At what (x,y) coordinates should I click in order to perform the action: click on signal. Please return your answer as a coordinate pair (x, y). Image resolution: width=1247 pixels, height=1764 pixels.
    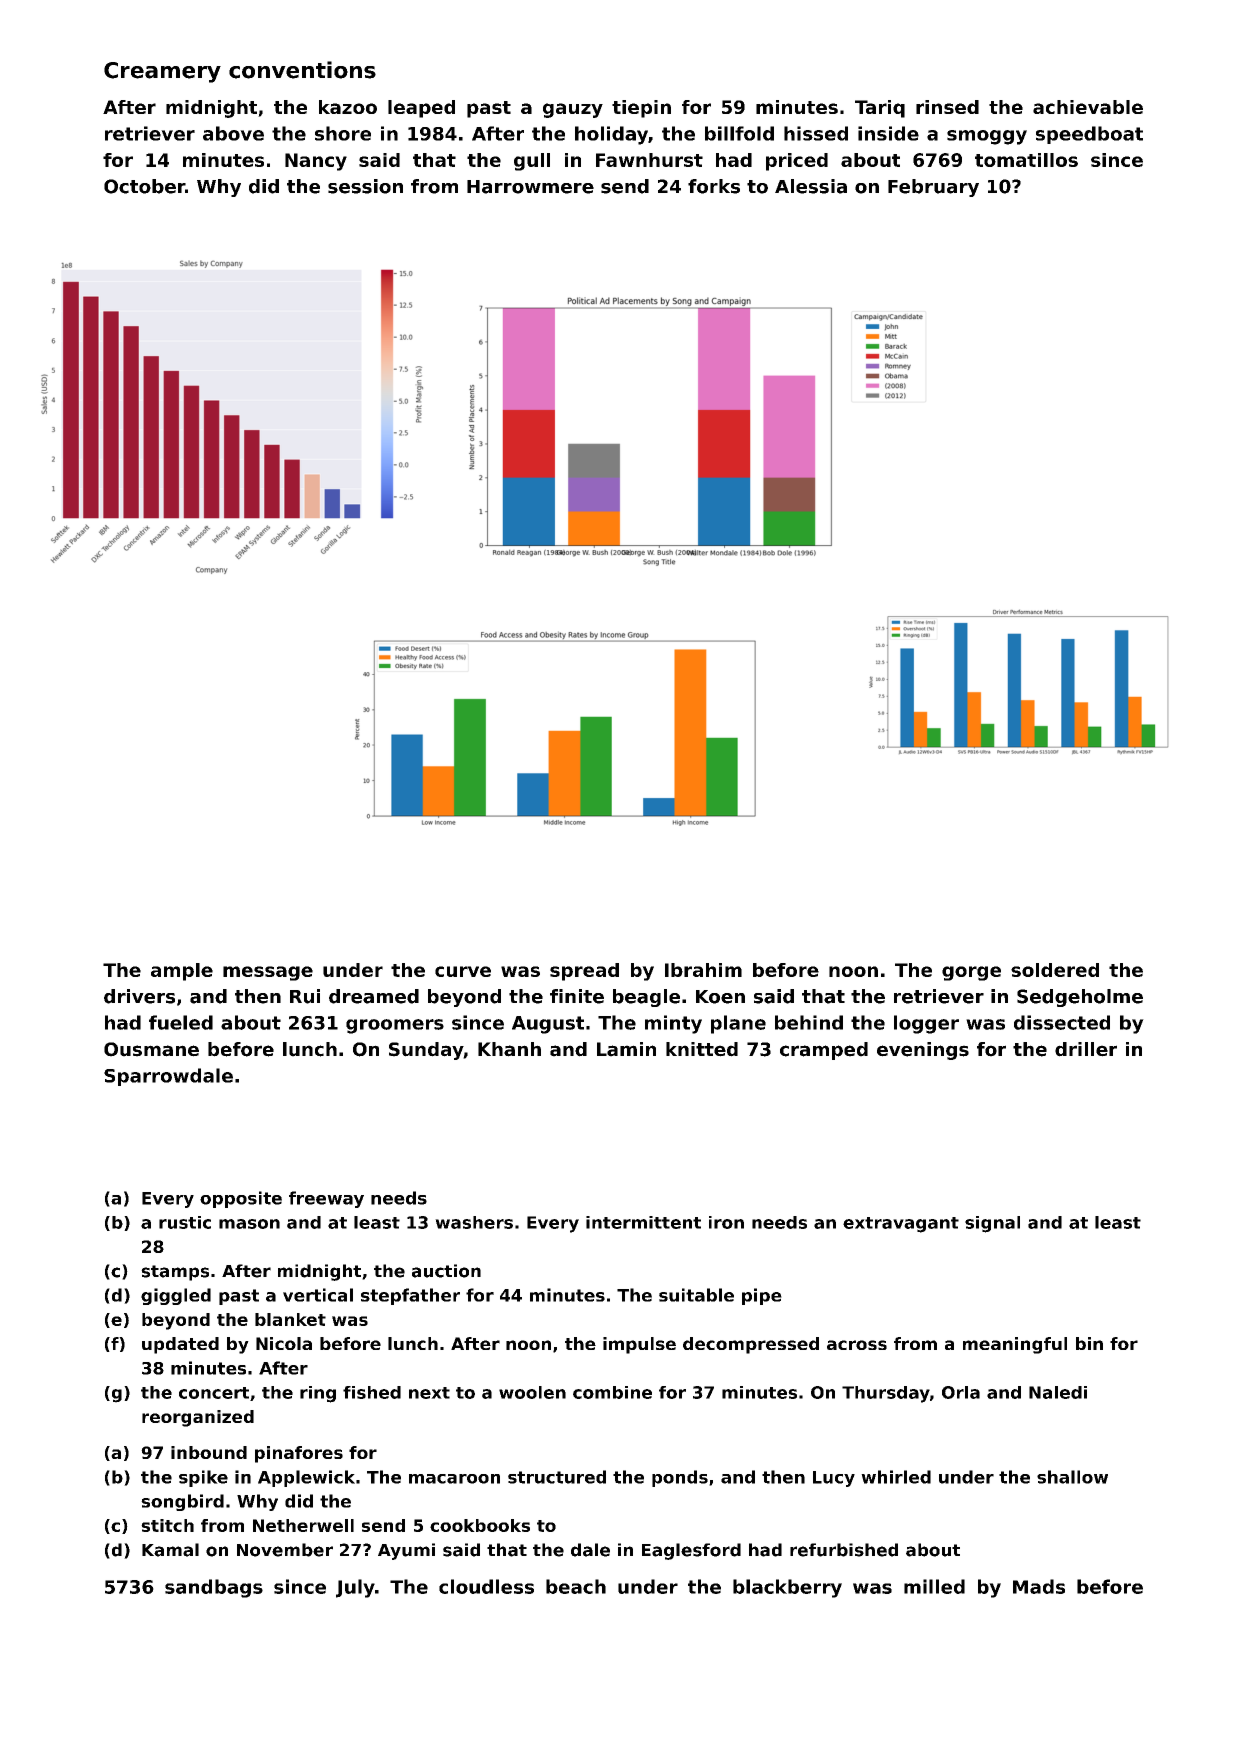
    Looking at the image, I should click on (992, 1224).
